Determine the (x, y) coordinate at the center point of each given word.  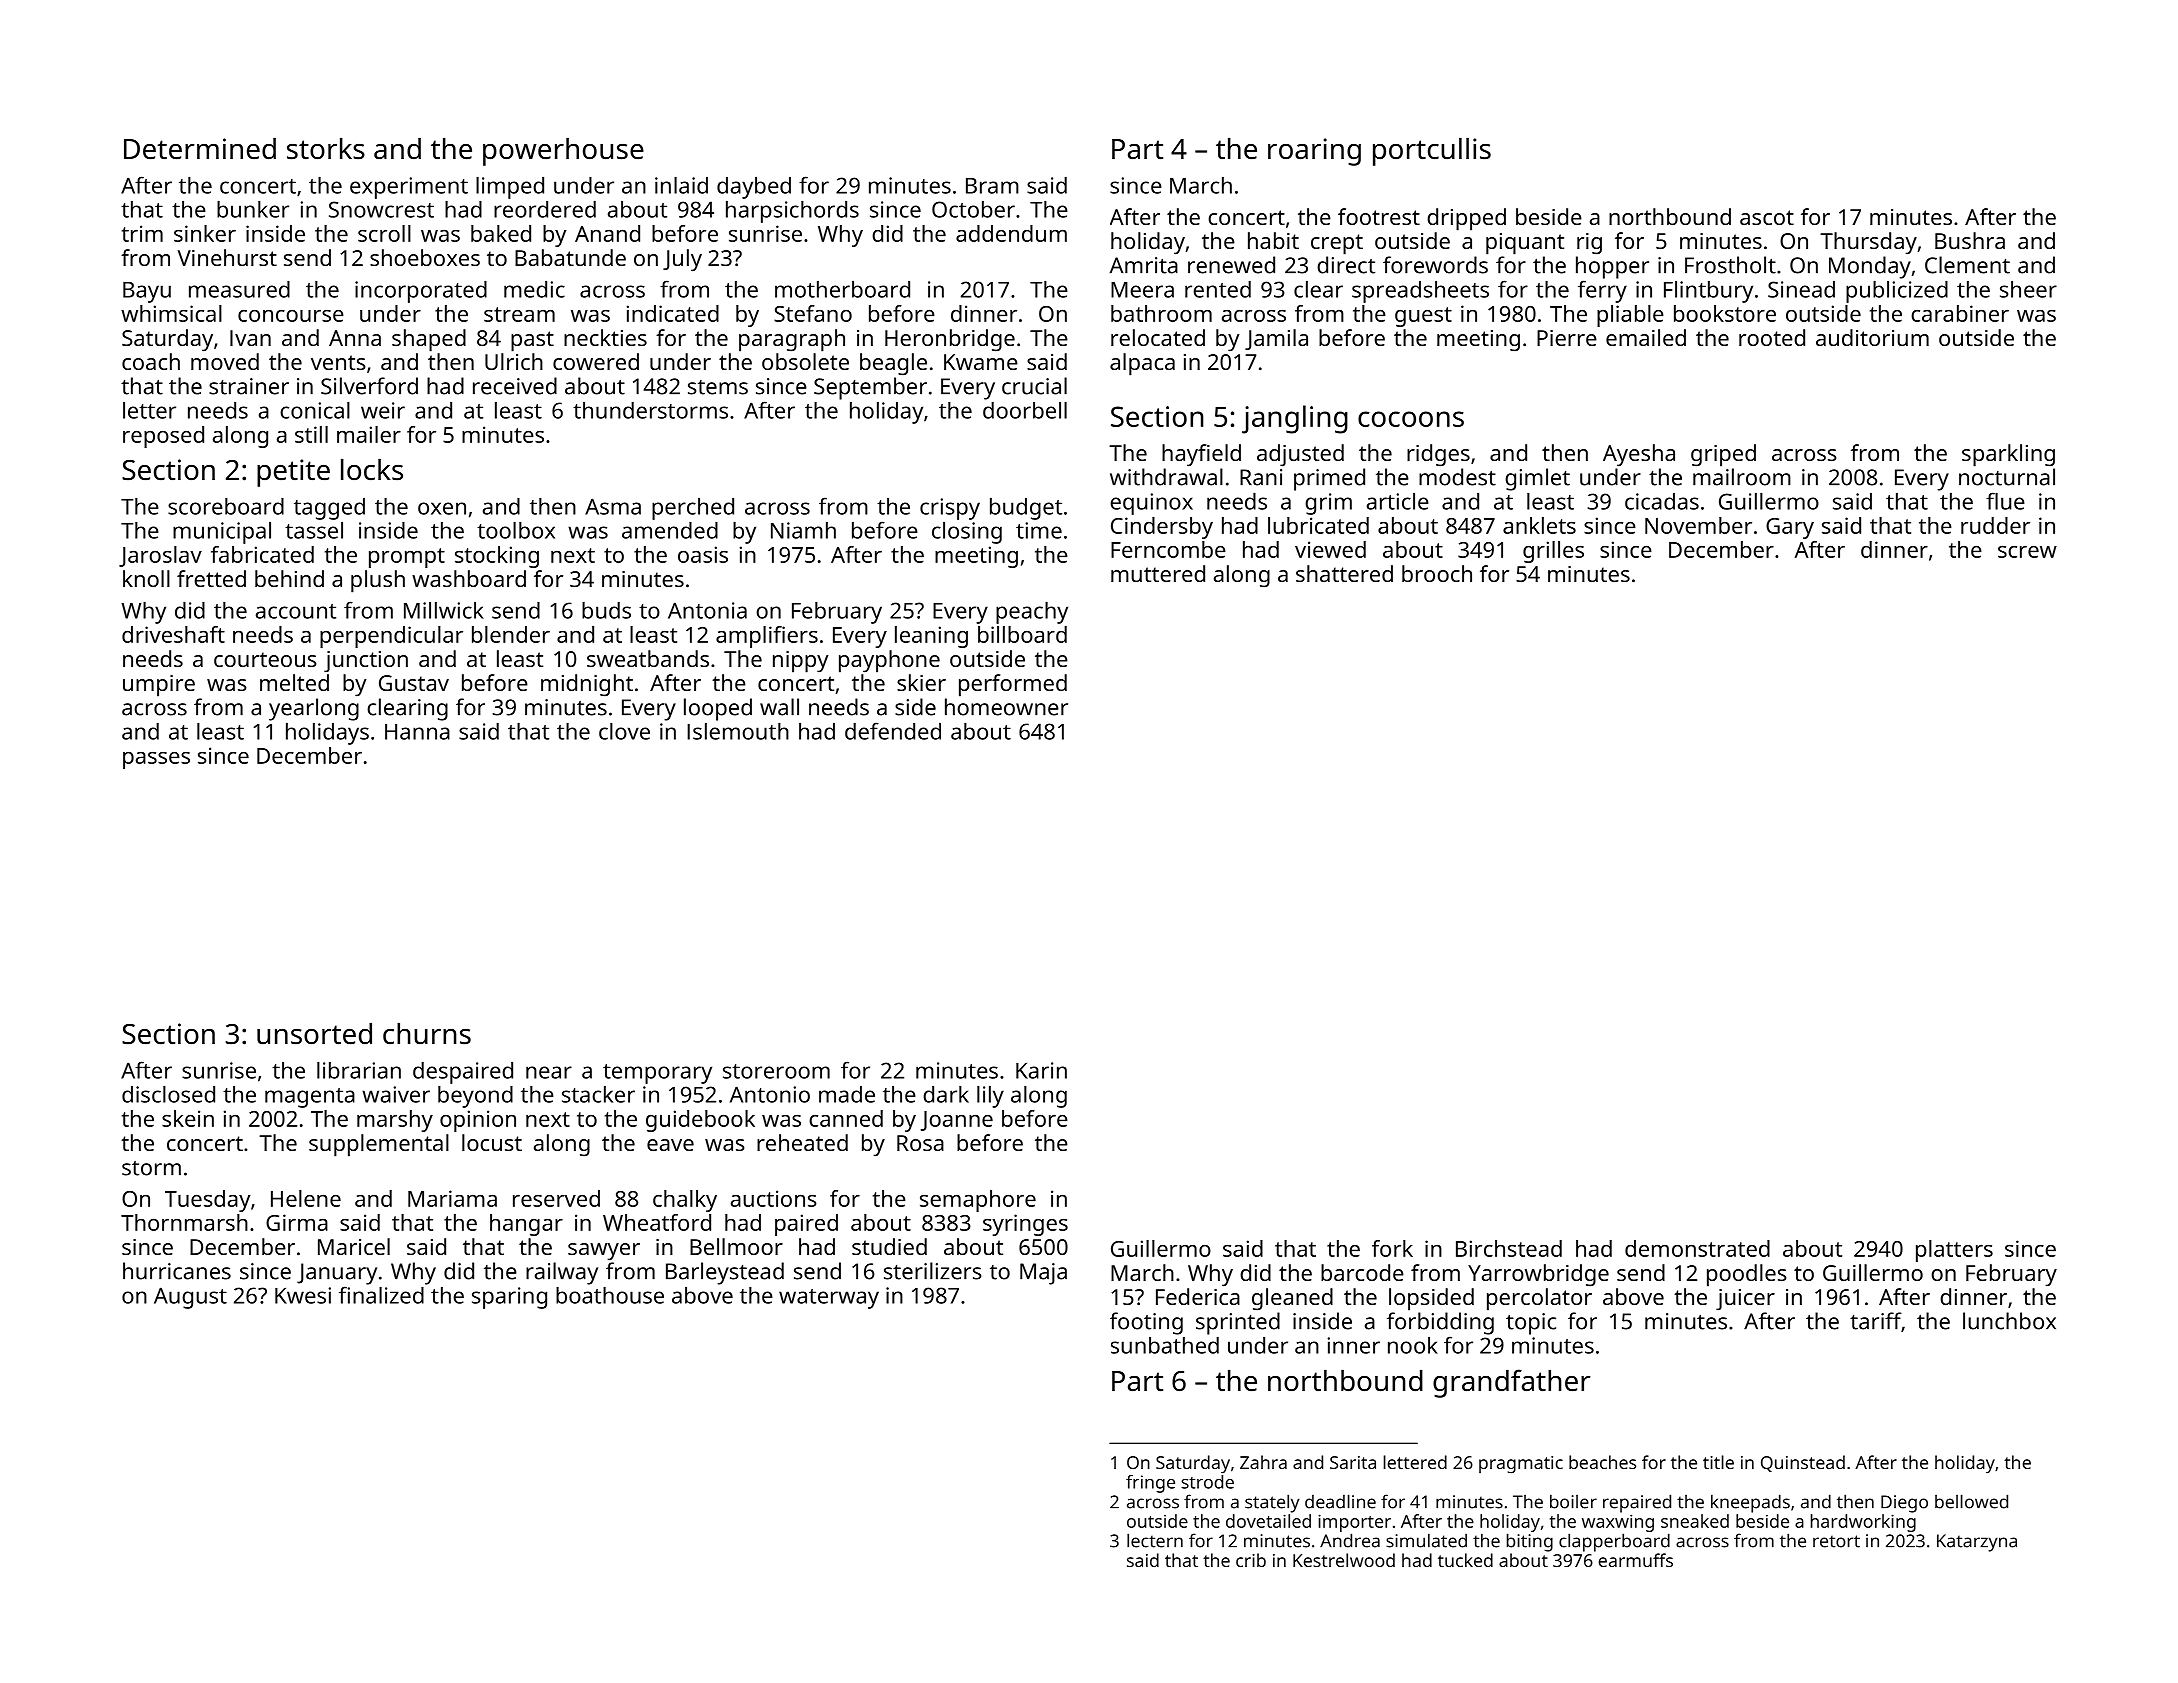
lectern (1155, 1540)
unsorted (314, 1034)
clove (624, 731)
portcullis (1432, 152)
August (190, 1298)
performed (1013, 685)
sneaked (1695, 1521)
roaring (1314, 152)
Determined (200, 149)
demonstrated (1697, 1248)
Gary (1790, 528)
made (847, 1094)
